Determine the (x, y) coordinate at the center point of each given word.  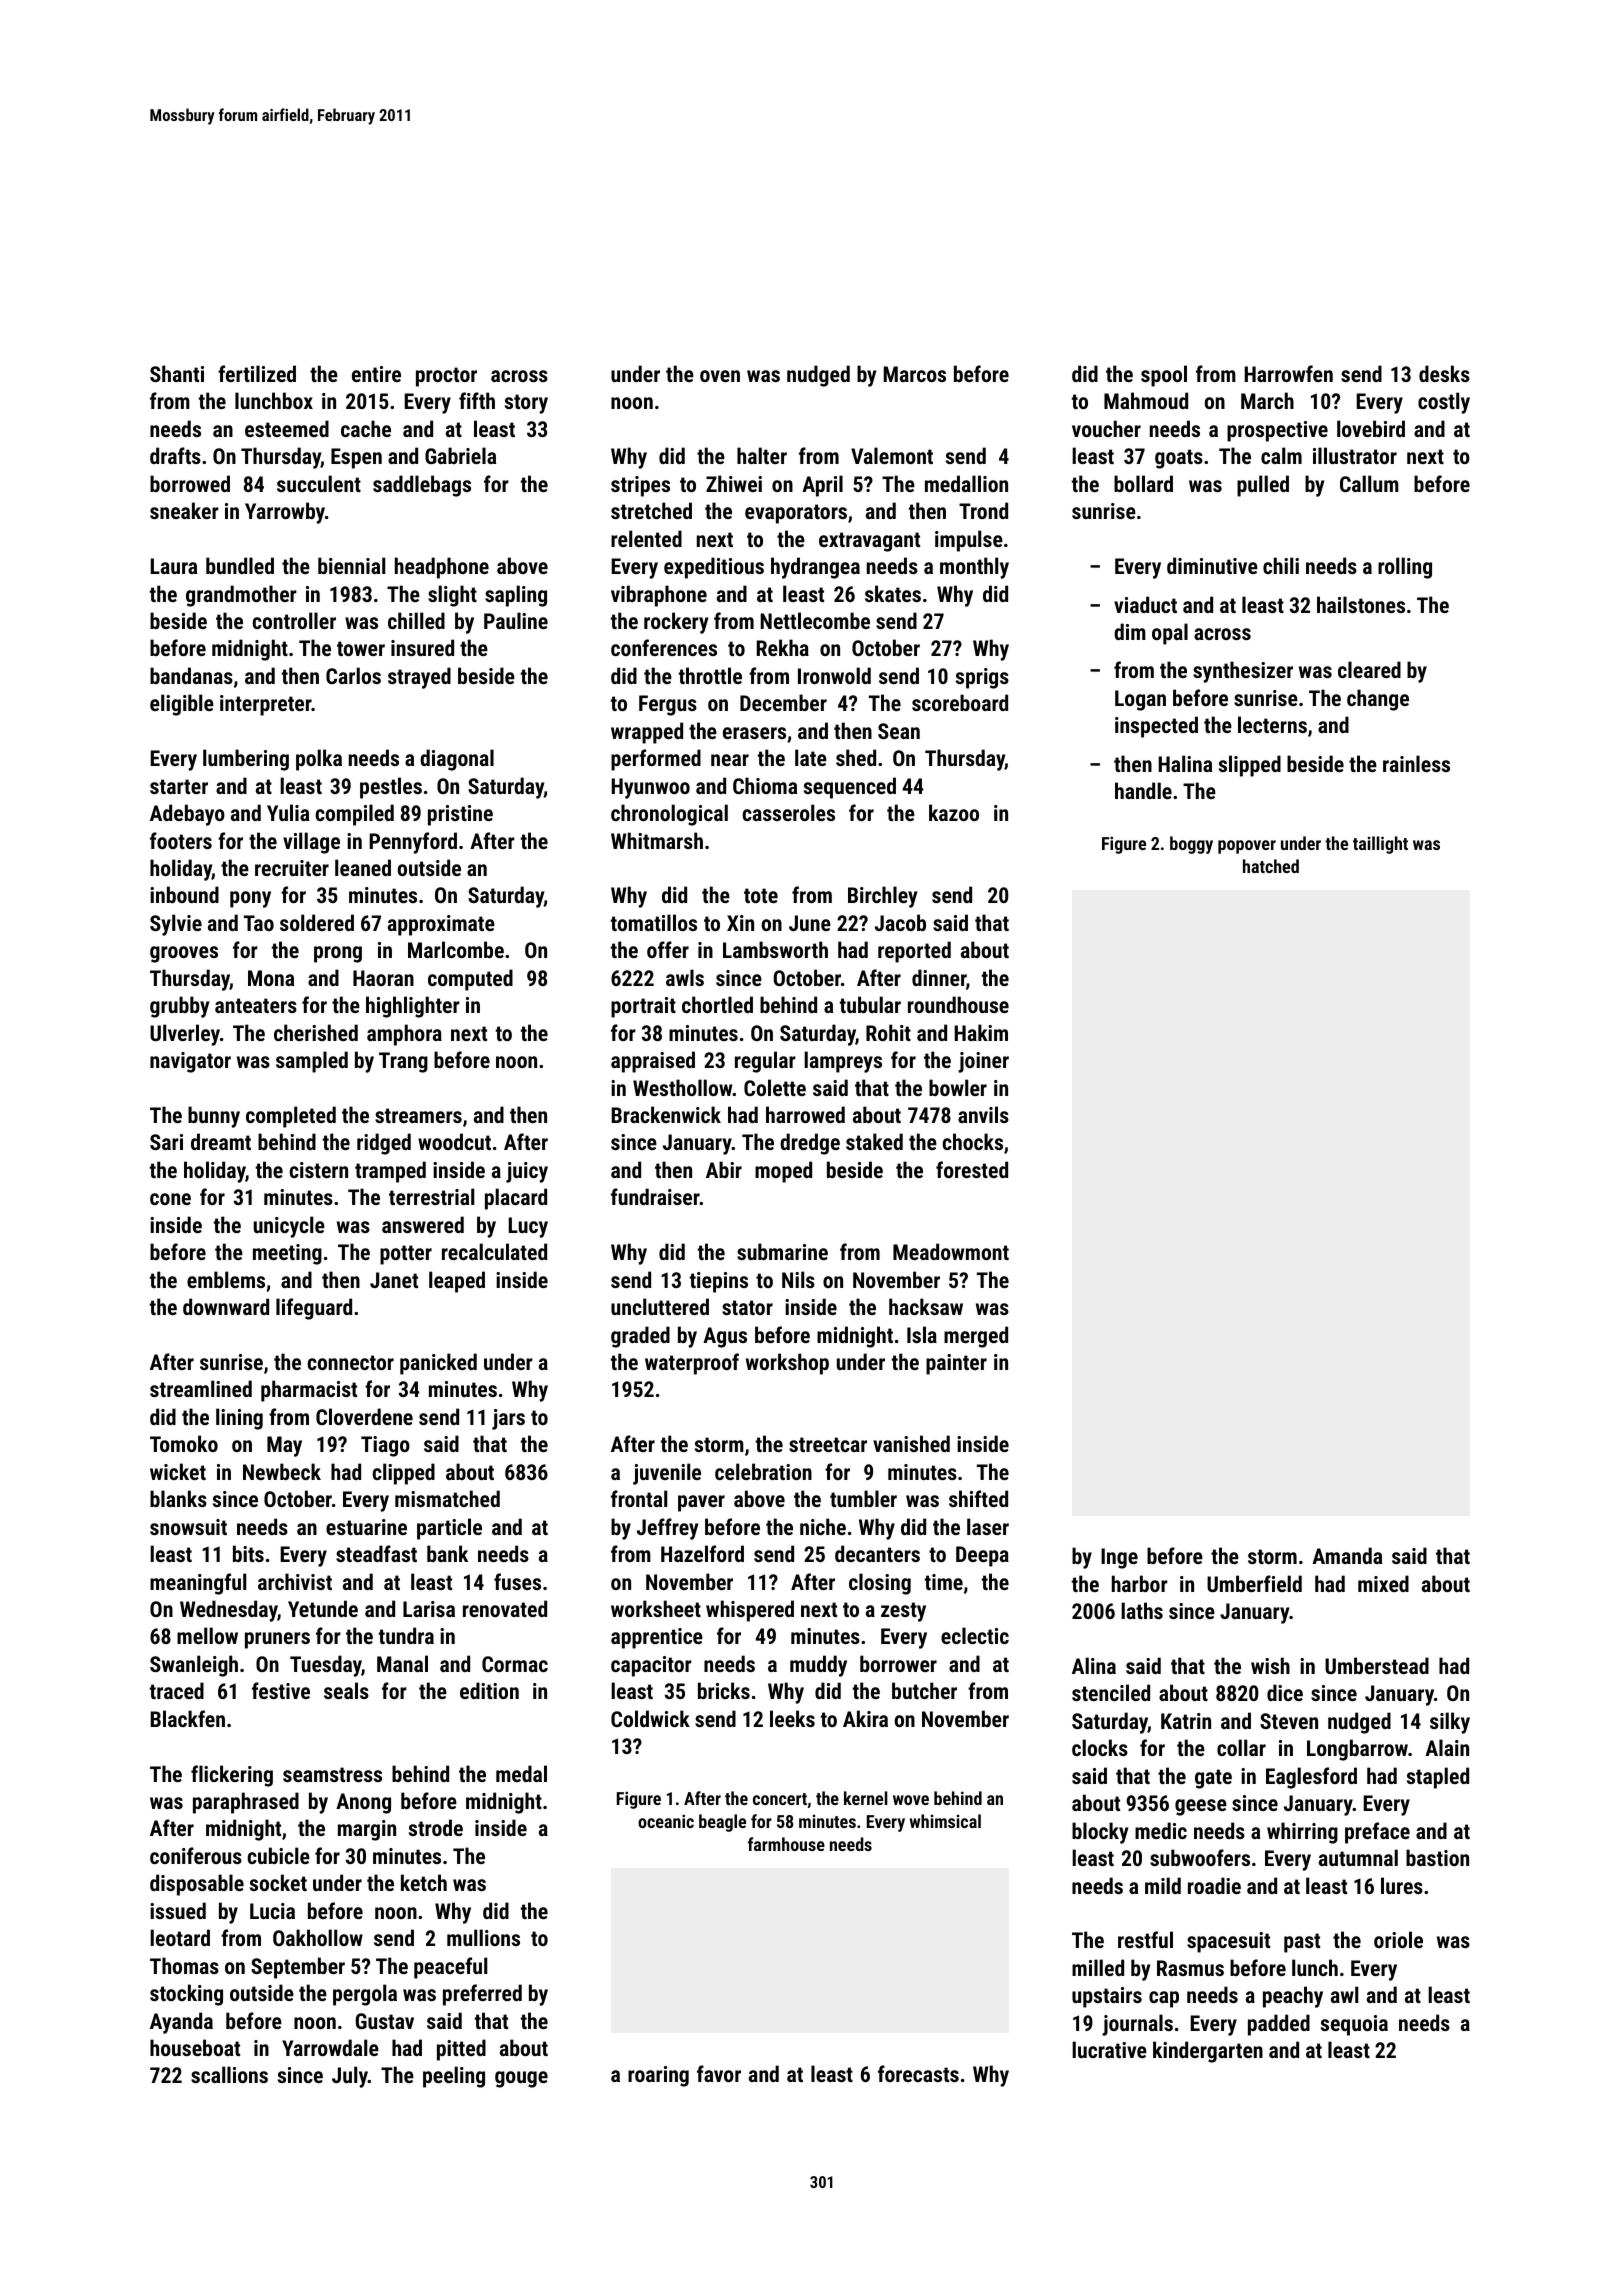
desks (1444, 373)
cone (170, 1199)
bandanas (191, 675)
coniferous (196, 1855)
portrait (643, 1007)
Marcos (914, 374)
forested (972, 1169)
